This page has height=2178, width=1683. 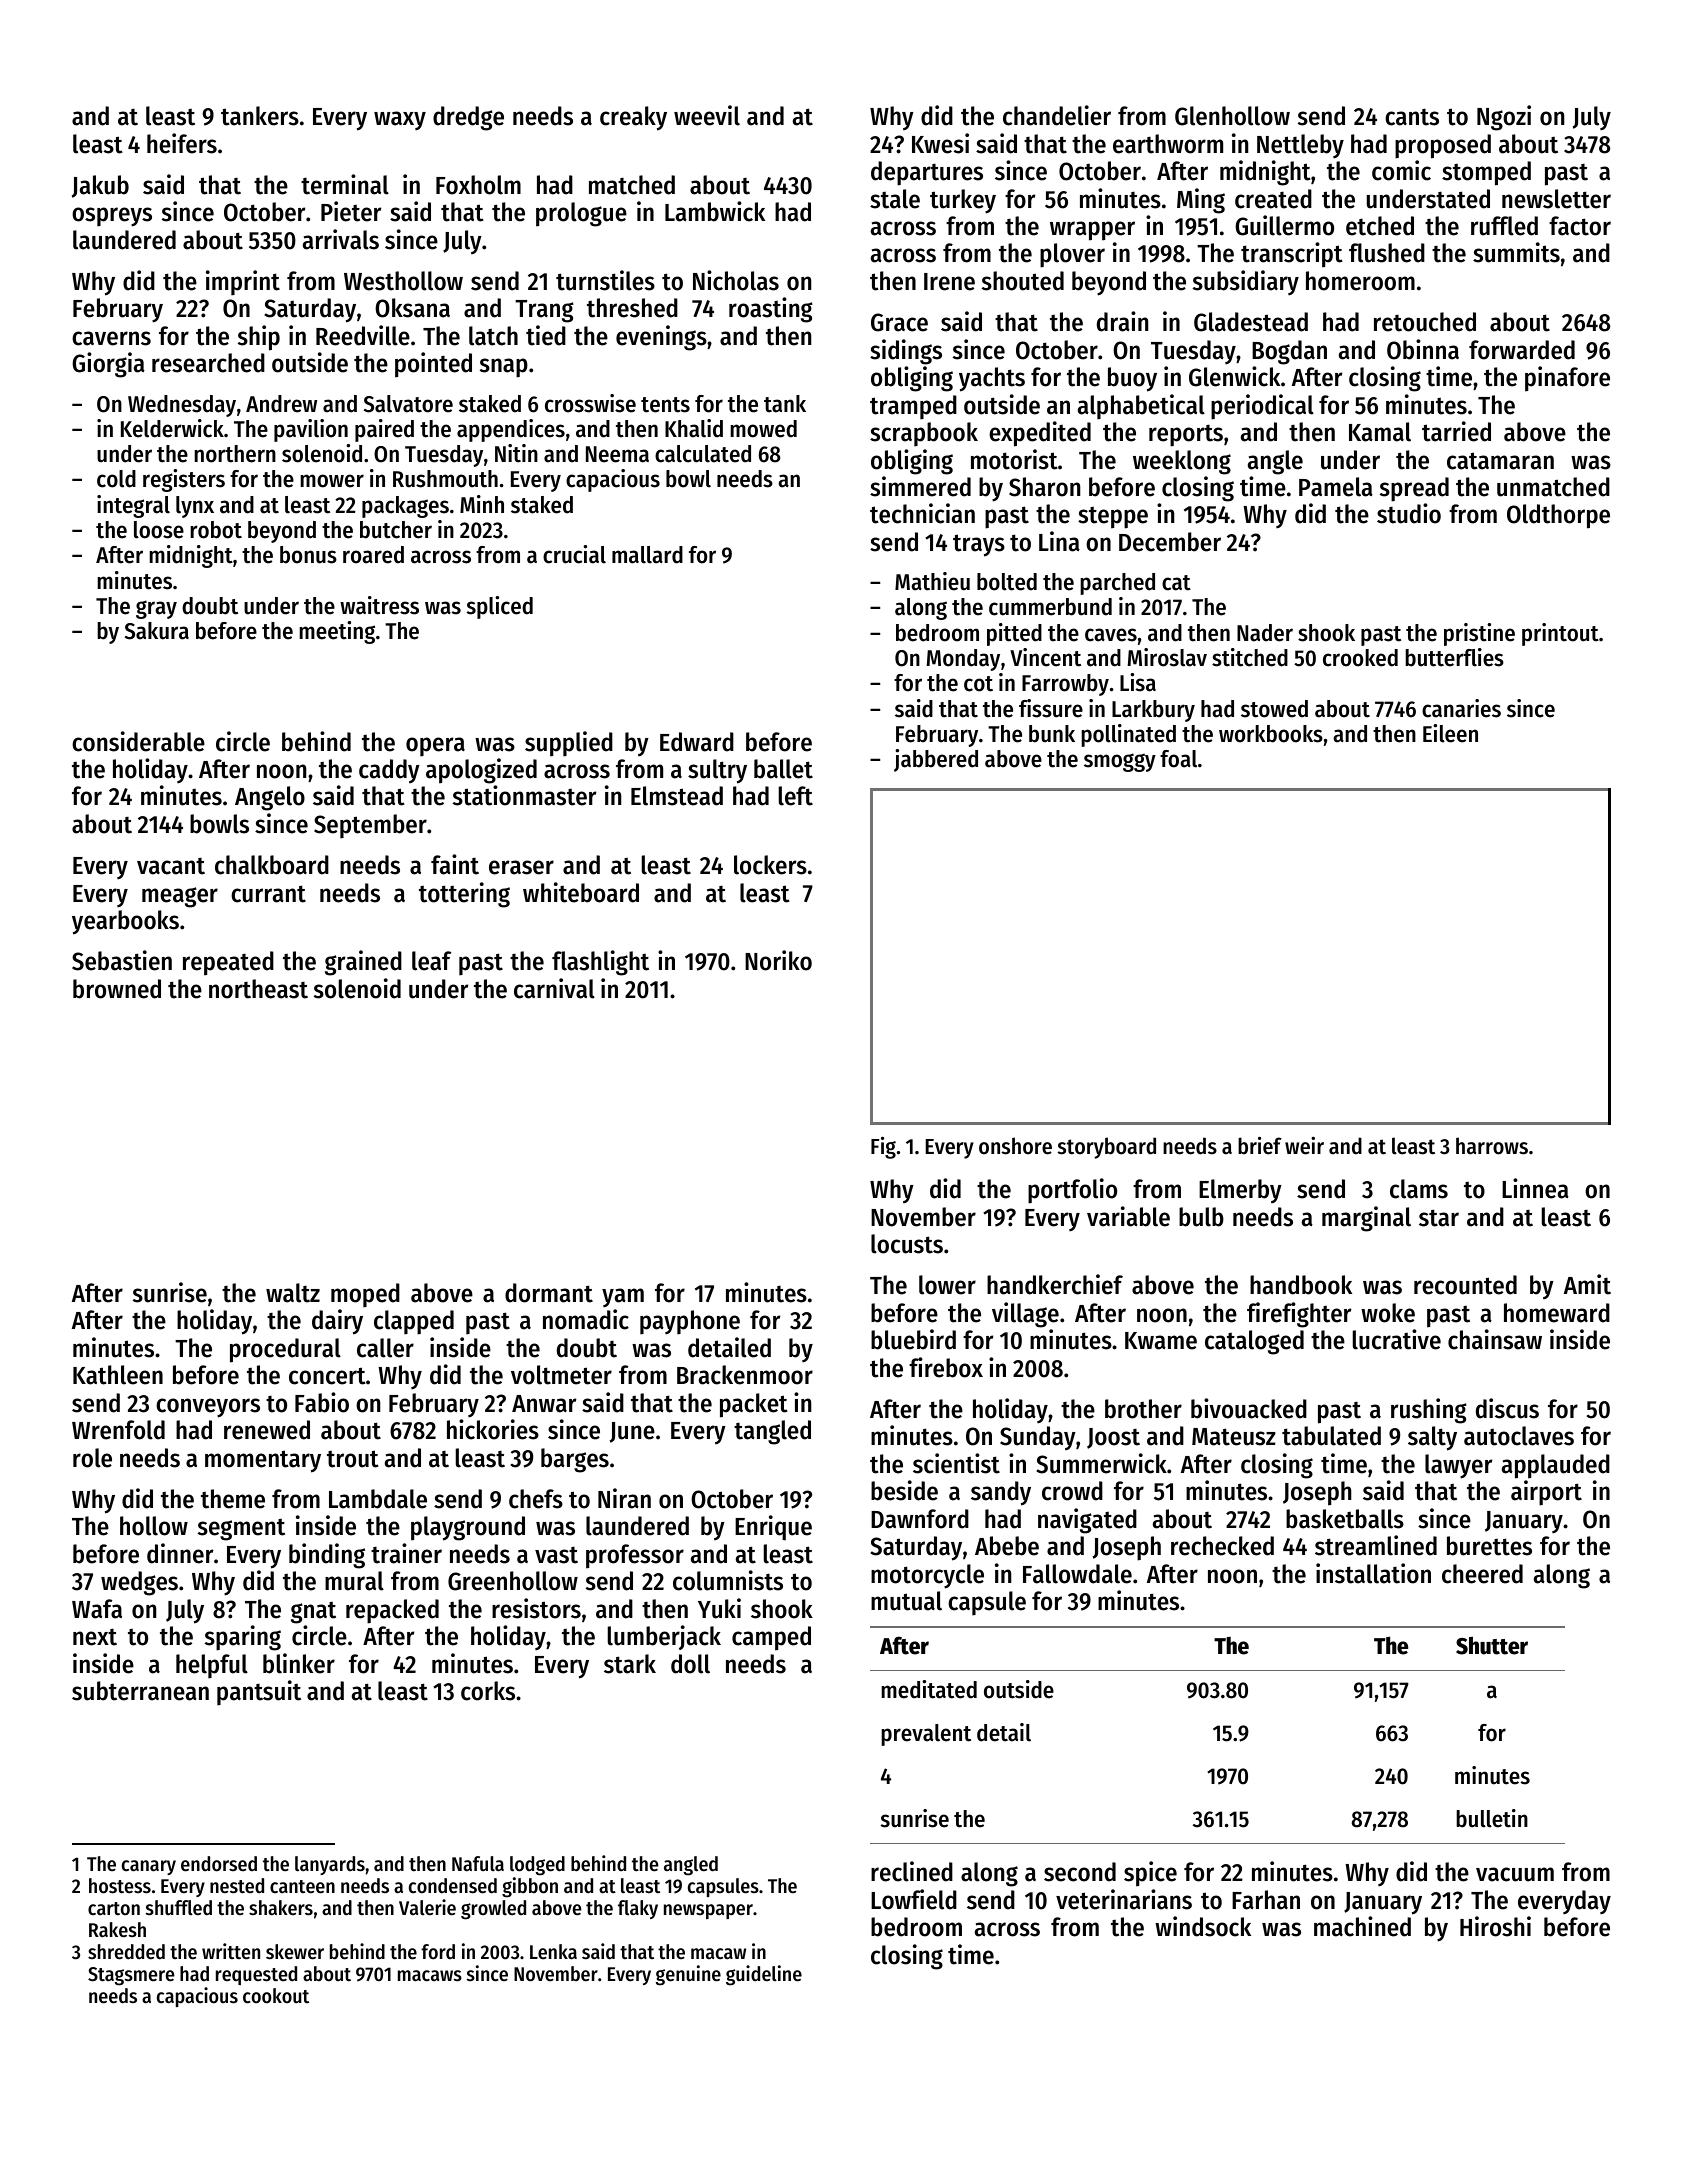 I want to click on caddy, so click(x=389, y=771).
